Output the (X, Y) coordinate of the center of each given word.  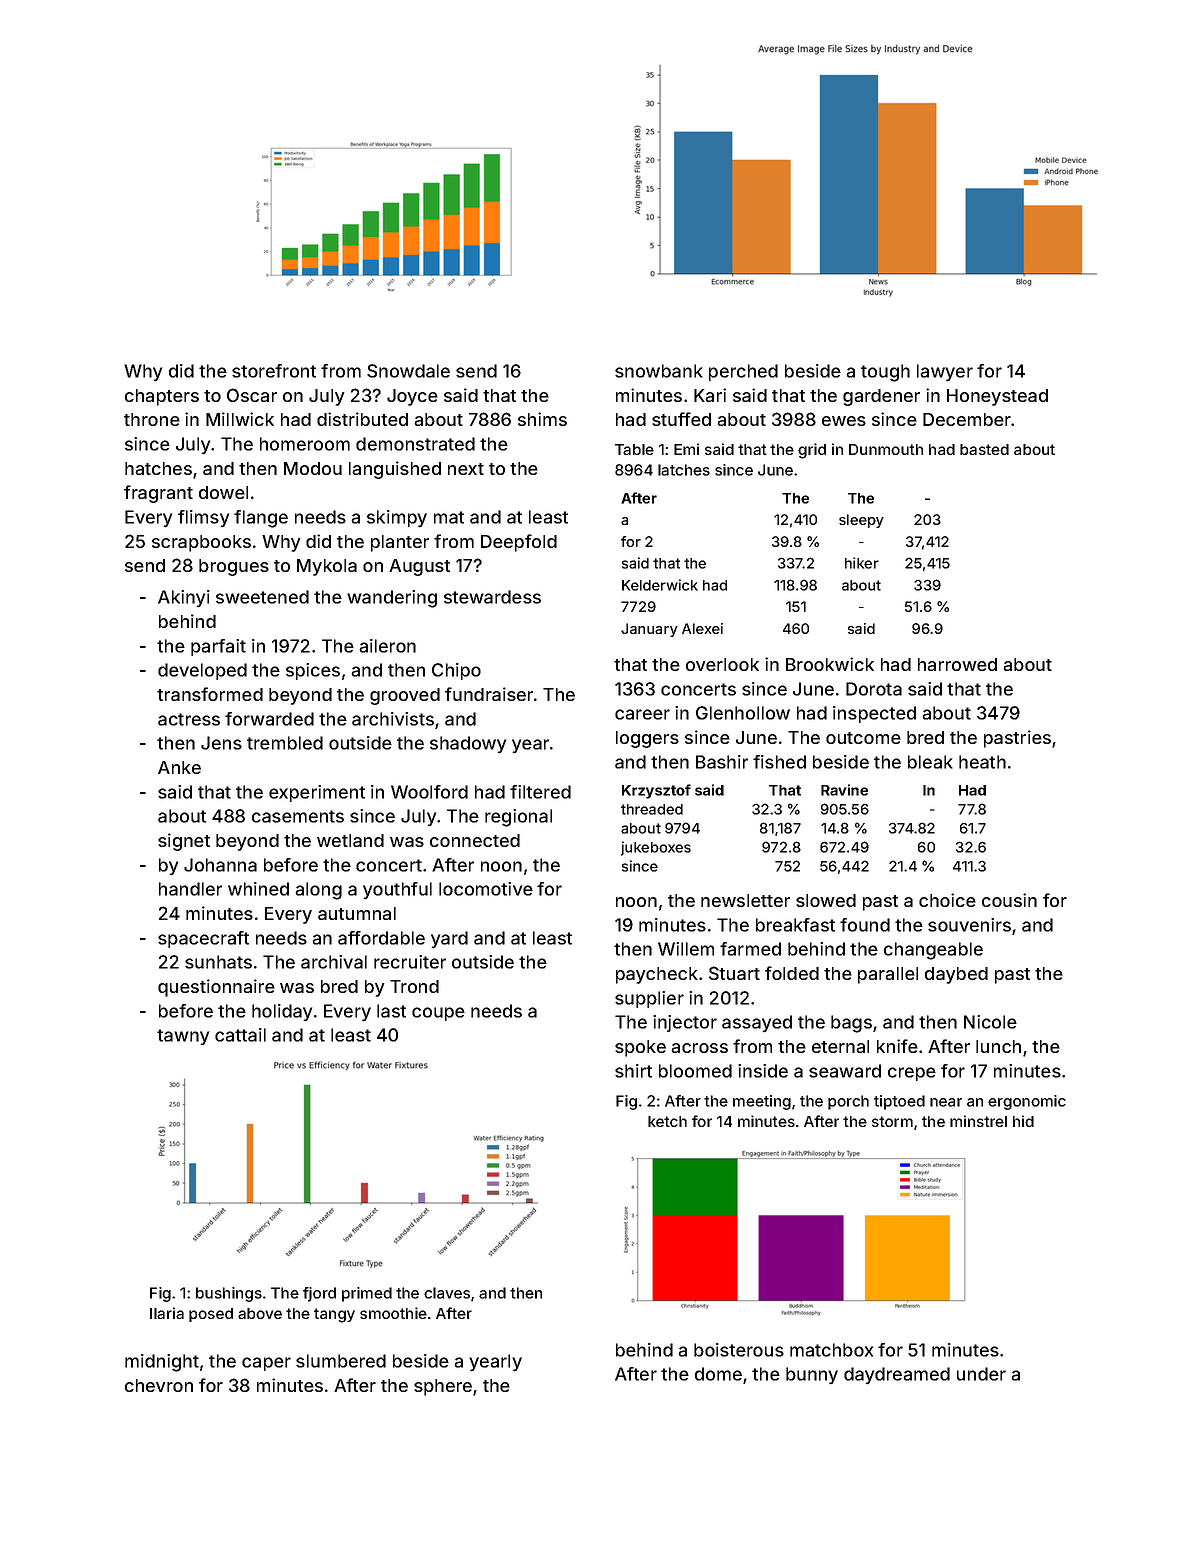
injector (685, 1023)
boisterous (739, 1350)
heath (982, 762)
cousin (1009, 900)
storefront (274, 371)
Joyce (412, 397)
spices (313, 671)
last (391, 1011)
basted (984, 449)
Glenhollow (743, 713)
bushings (229, 1294)
